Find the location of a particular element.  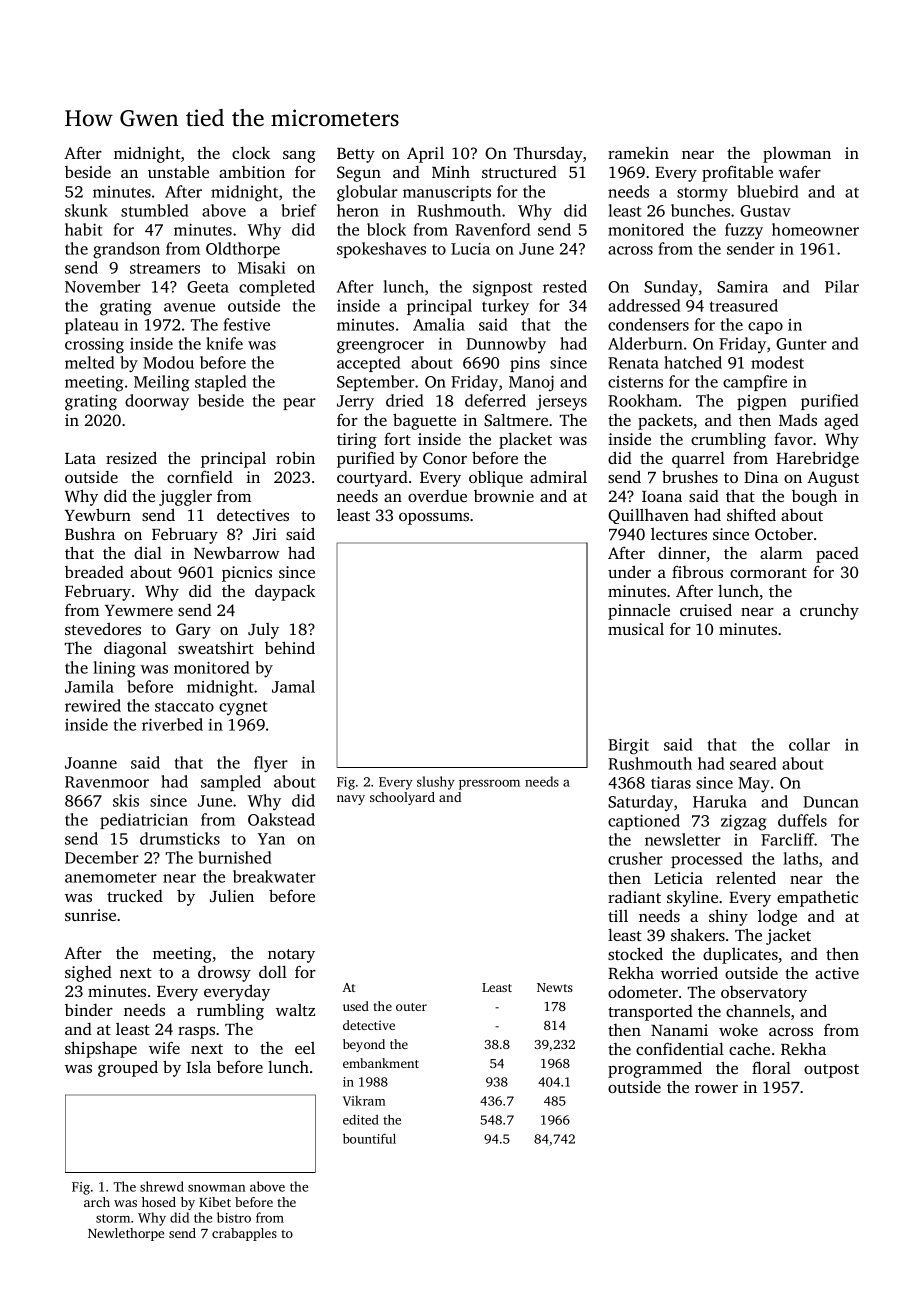

outer is located at coordinates (411, 1007).
